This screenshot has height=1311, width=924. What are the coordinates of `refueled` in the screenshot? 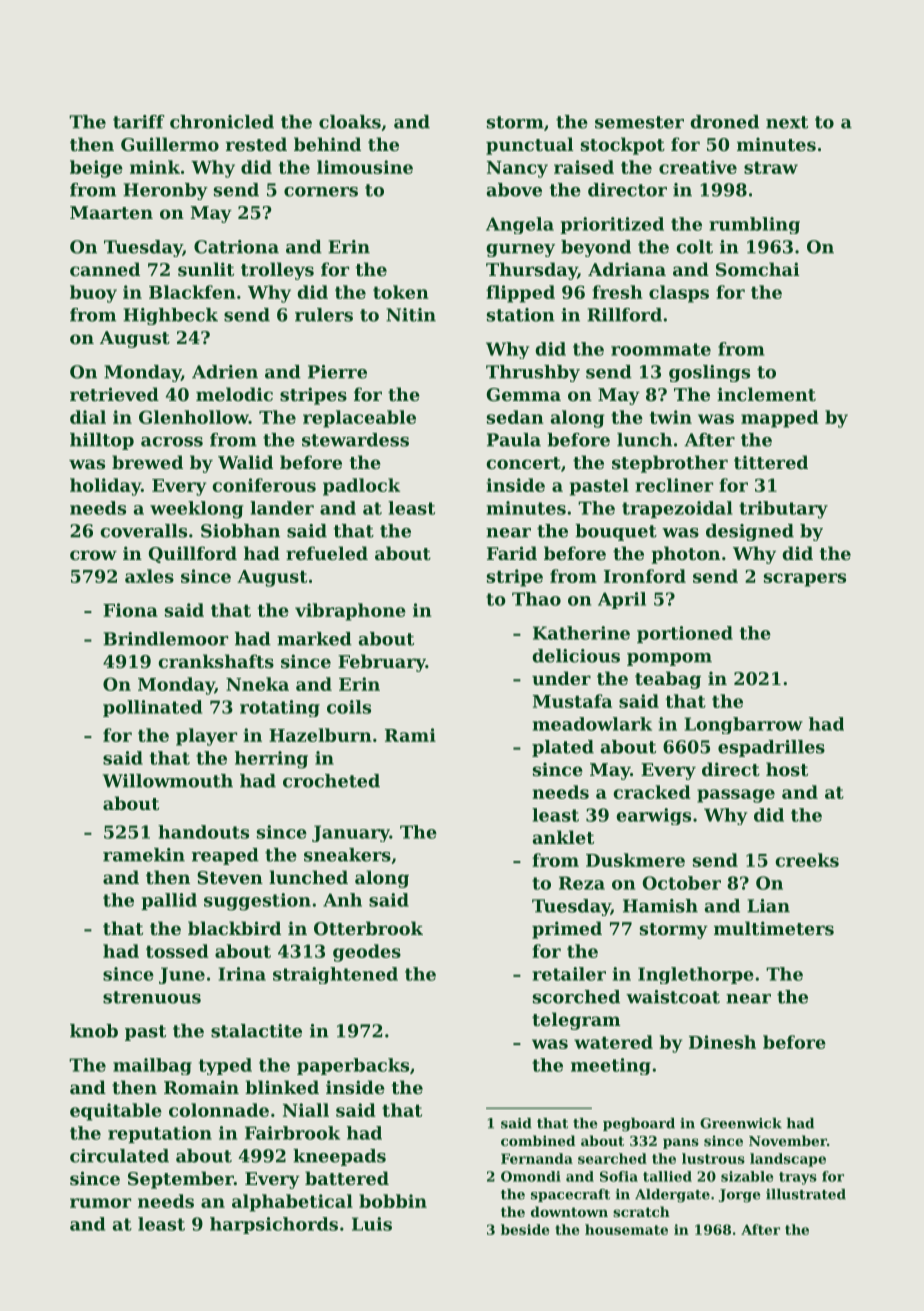 It's located at (327, 553).
